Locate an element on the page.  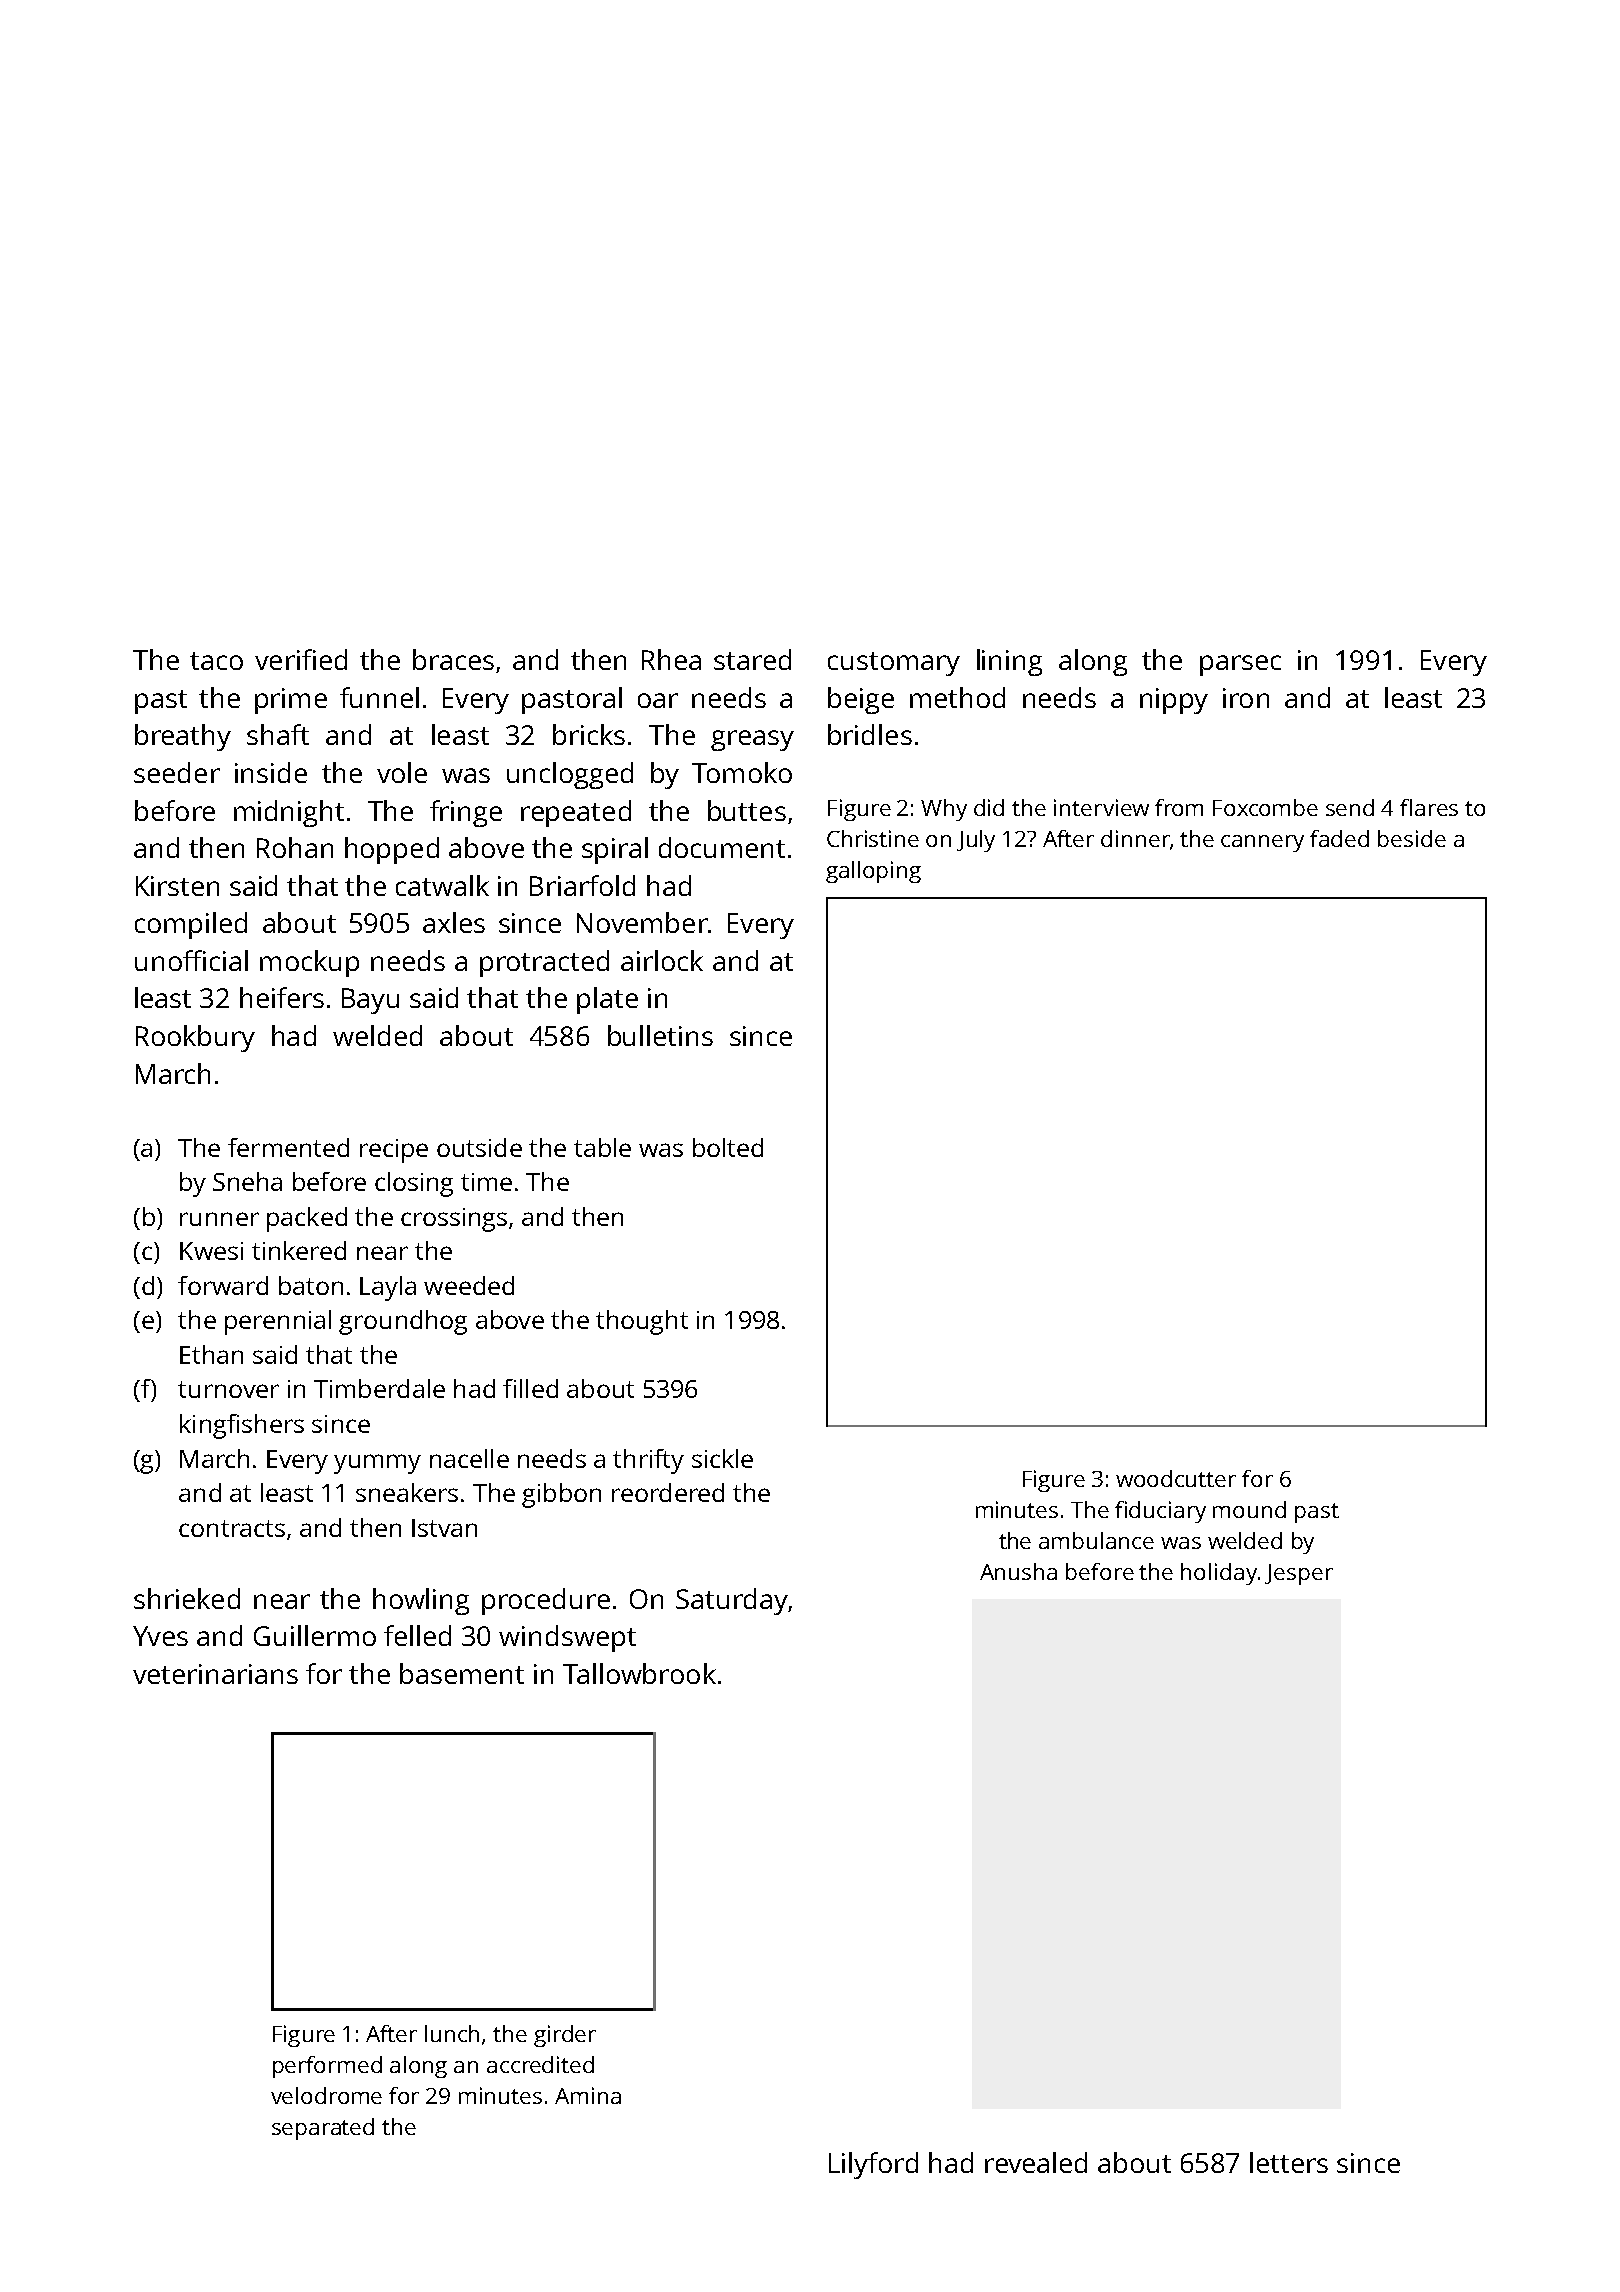
woodcutter is located at coordinates (1176, 1478).
